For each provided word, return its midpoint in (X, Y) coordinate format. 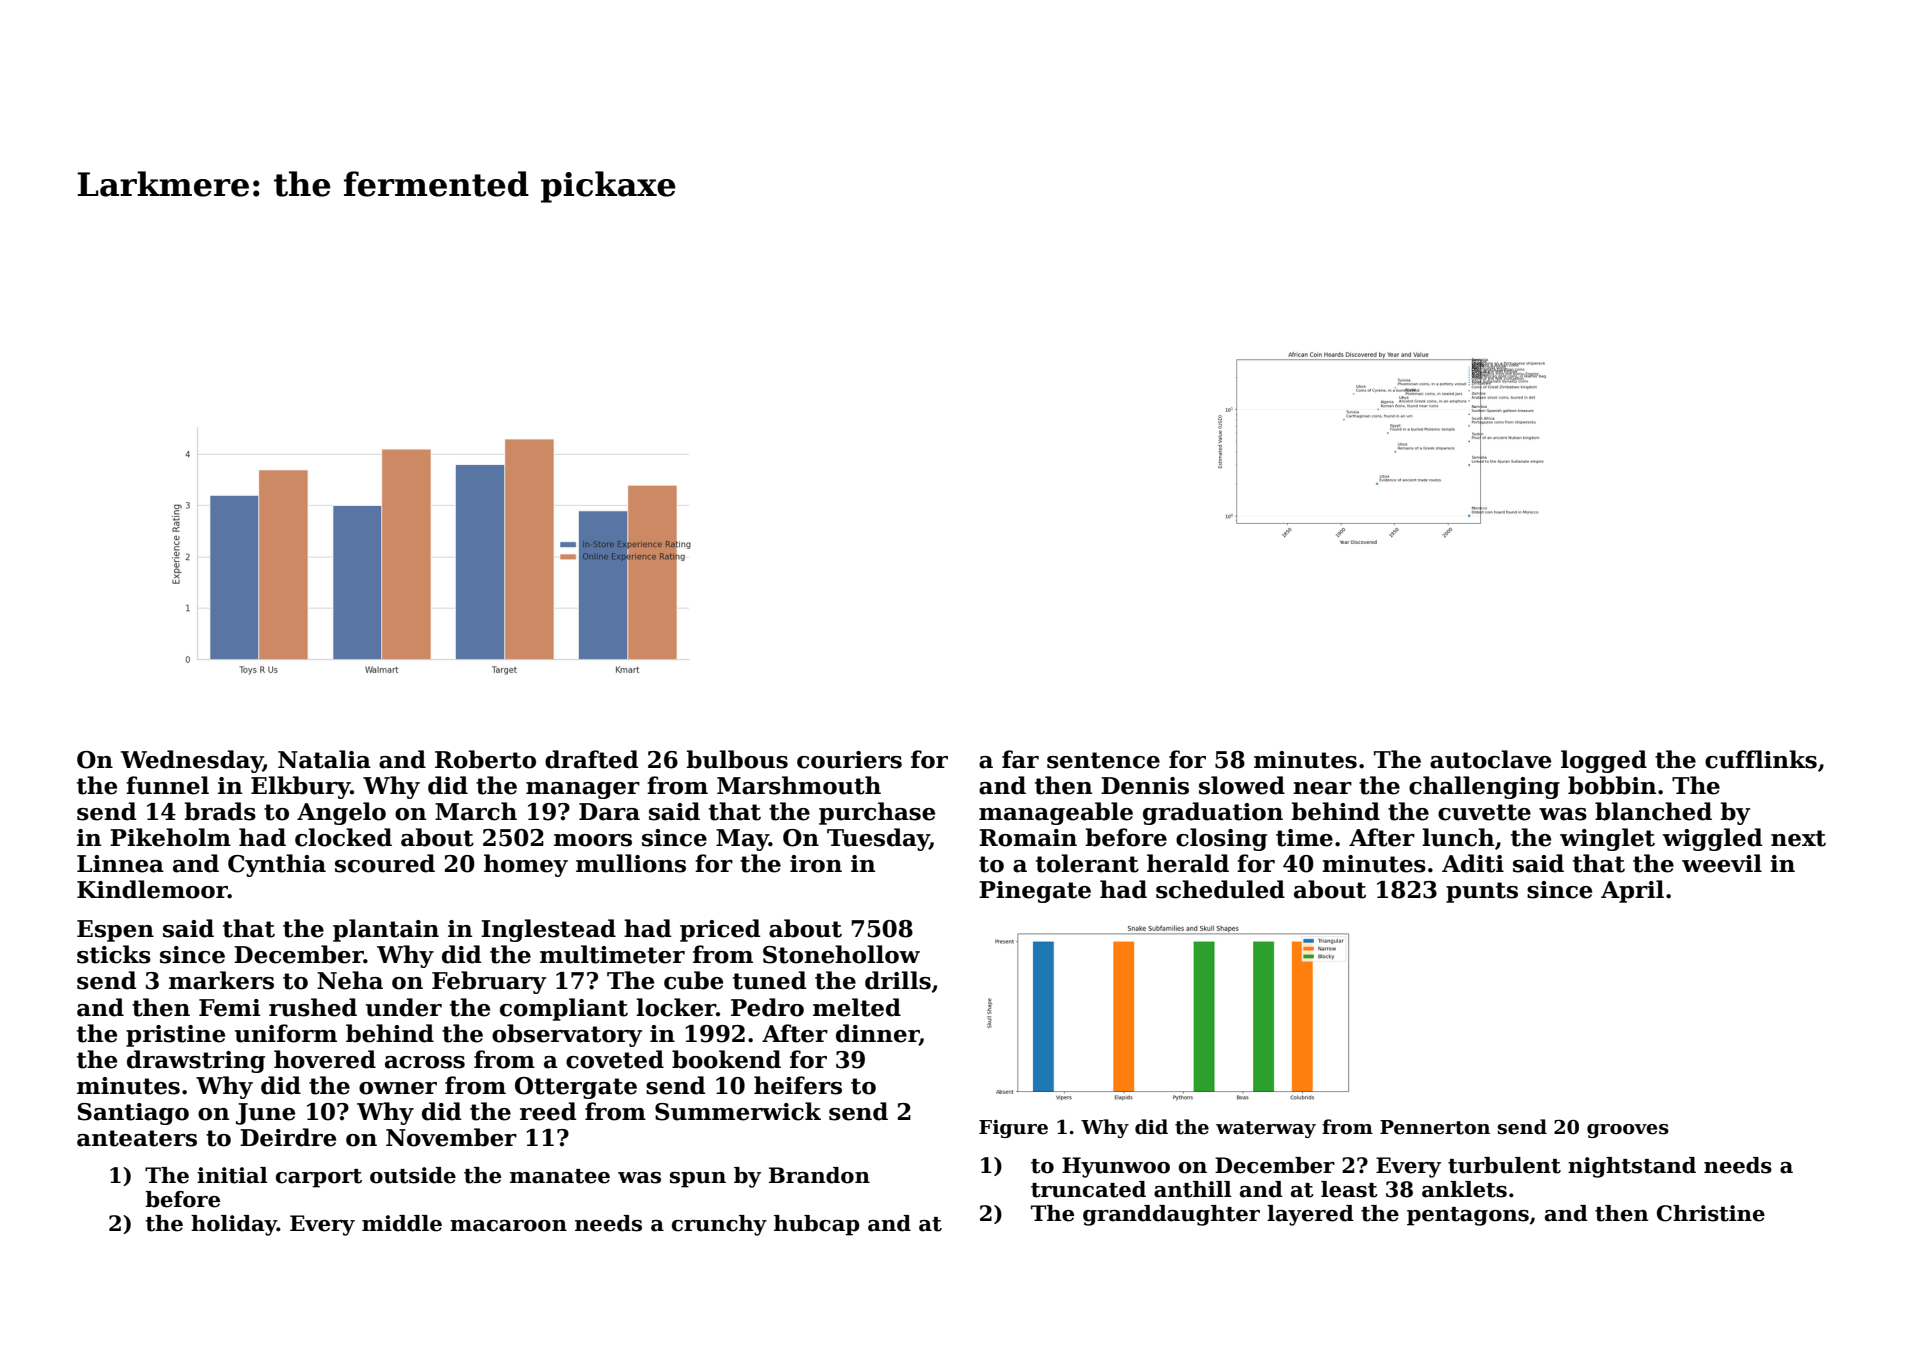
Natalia (324, 759)
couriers (849, 760)
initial (232, 1175)
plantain (386, 930)
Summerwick (738, 1111)
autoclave (1490, 759)
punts (1482, 892)
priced (720, 930)
